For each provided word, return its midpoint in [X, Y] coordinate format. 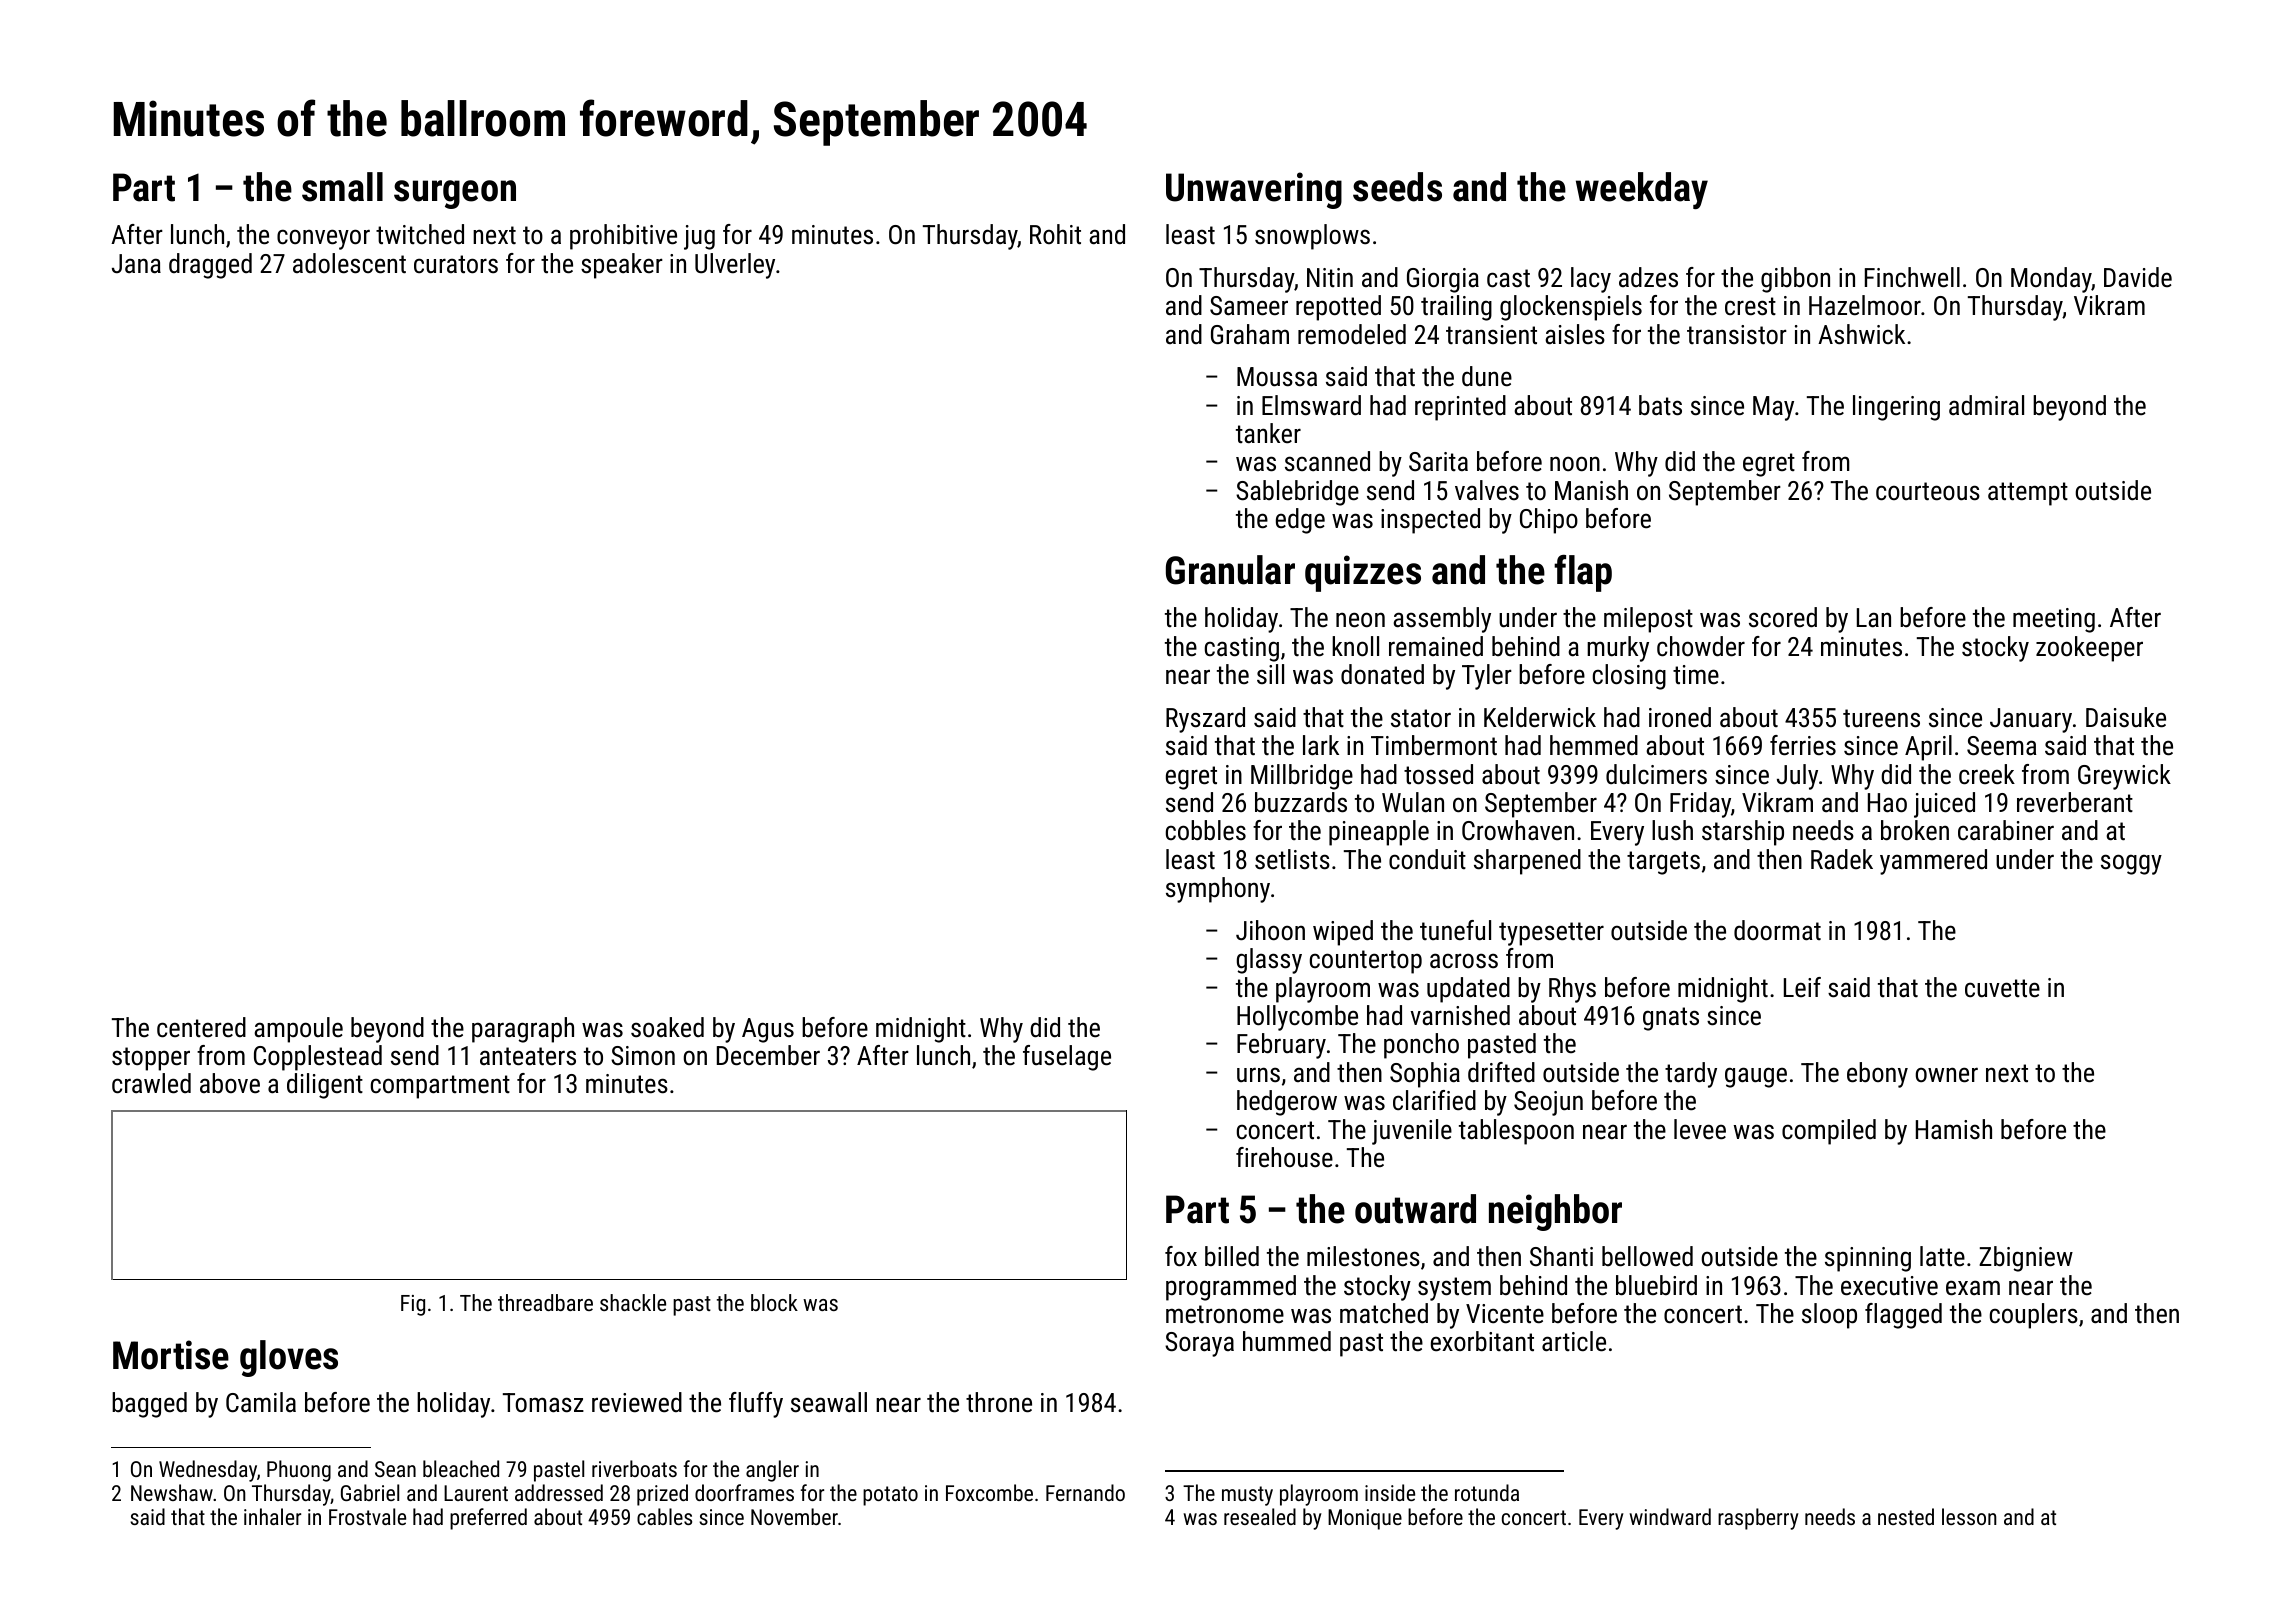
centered [201, 1027]
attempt [2028, 494]
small [342, 187]
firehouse [1284, 1157]
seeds [1397, 187]
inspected [1430, 521]
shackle [633, 1302]
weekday [1642, 190]
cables [664, 1516]
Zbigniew [2026, 1259]
